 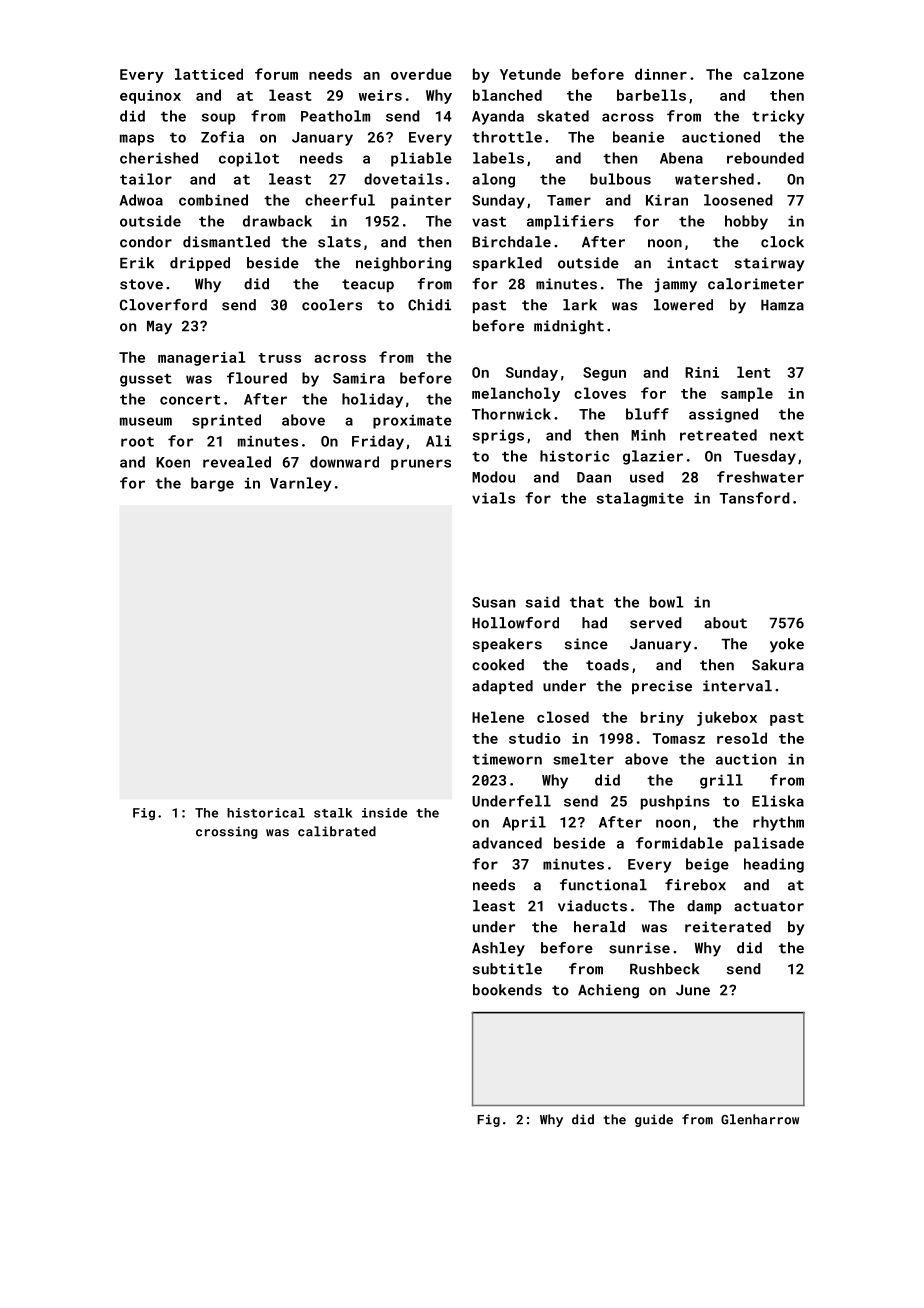 What do you see at coordinates (760, 1119) in the screenshot?
I see `Glenharrow` at bounding box center [760, 1119].
